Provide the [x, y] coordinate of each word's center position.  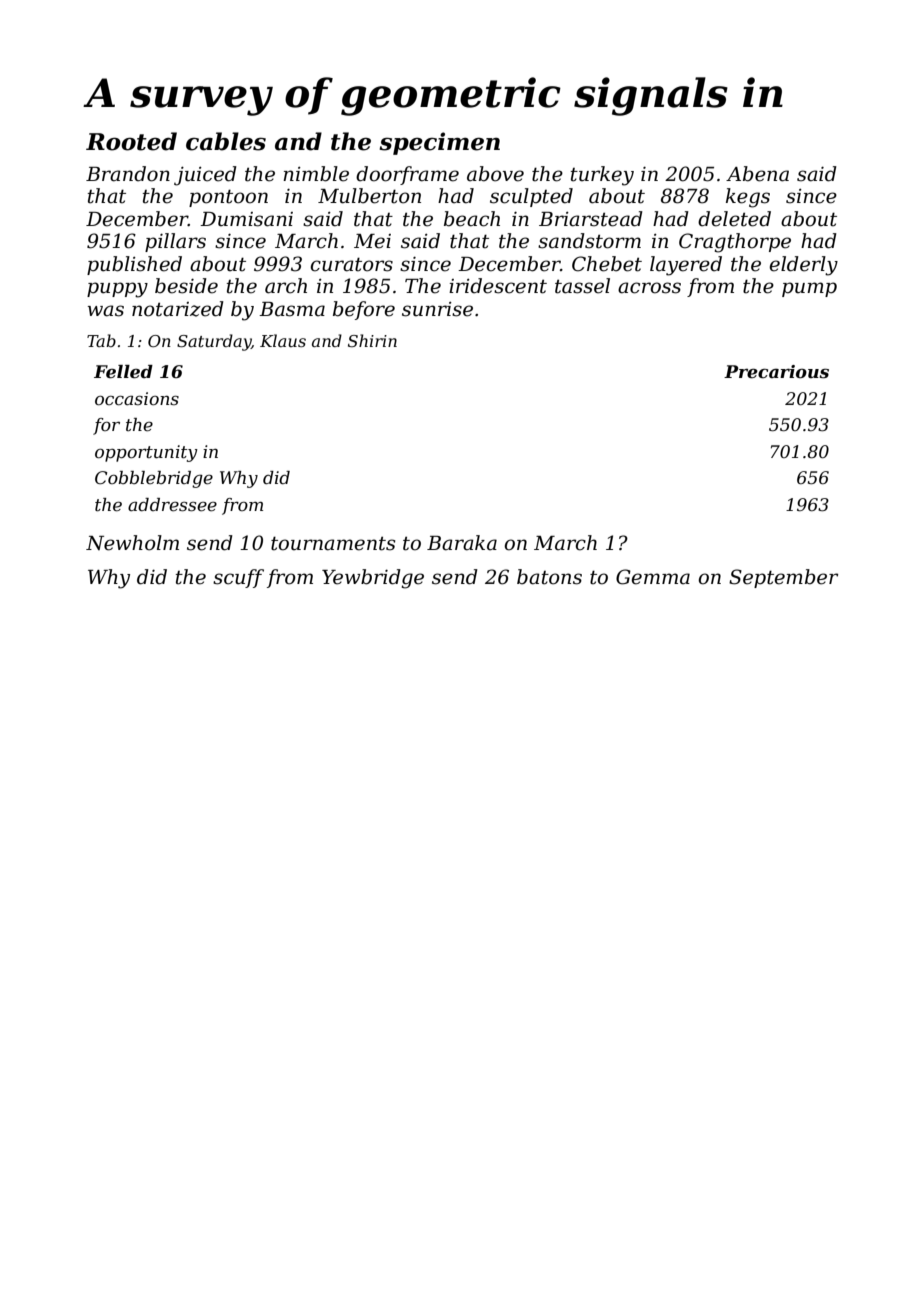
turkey [602, 176]
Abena [757, 174]
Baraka [462, 543]
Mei [372, 241]
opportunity [146, 453]
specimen [439, 143]
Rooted [131, 141]
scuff [238, 578]
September [783, 578]
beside [186, 286]
